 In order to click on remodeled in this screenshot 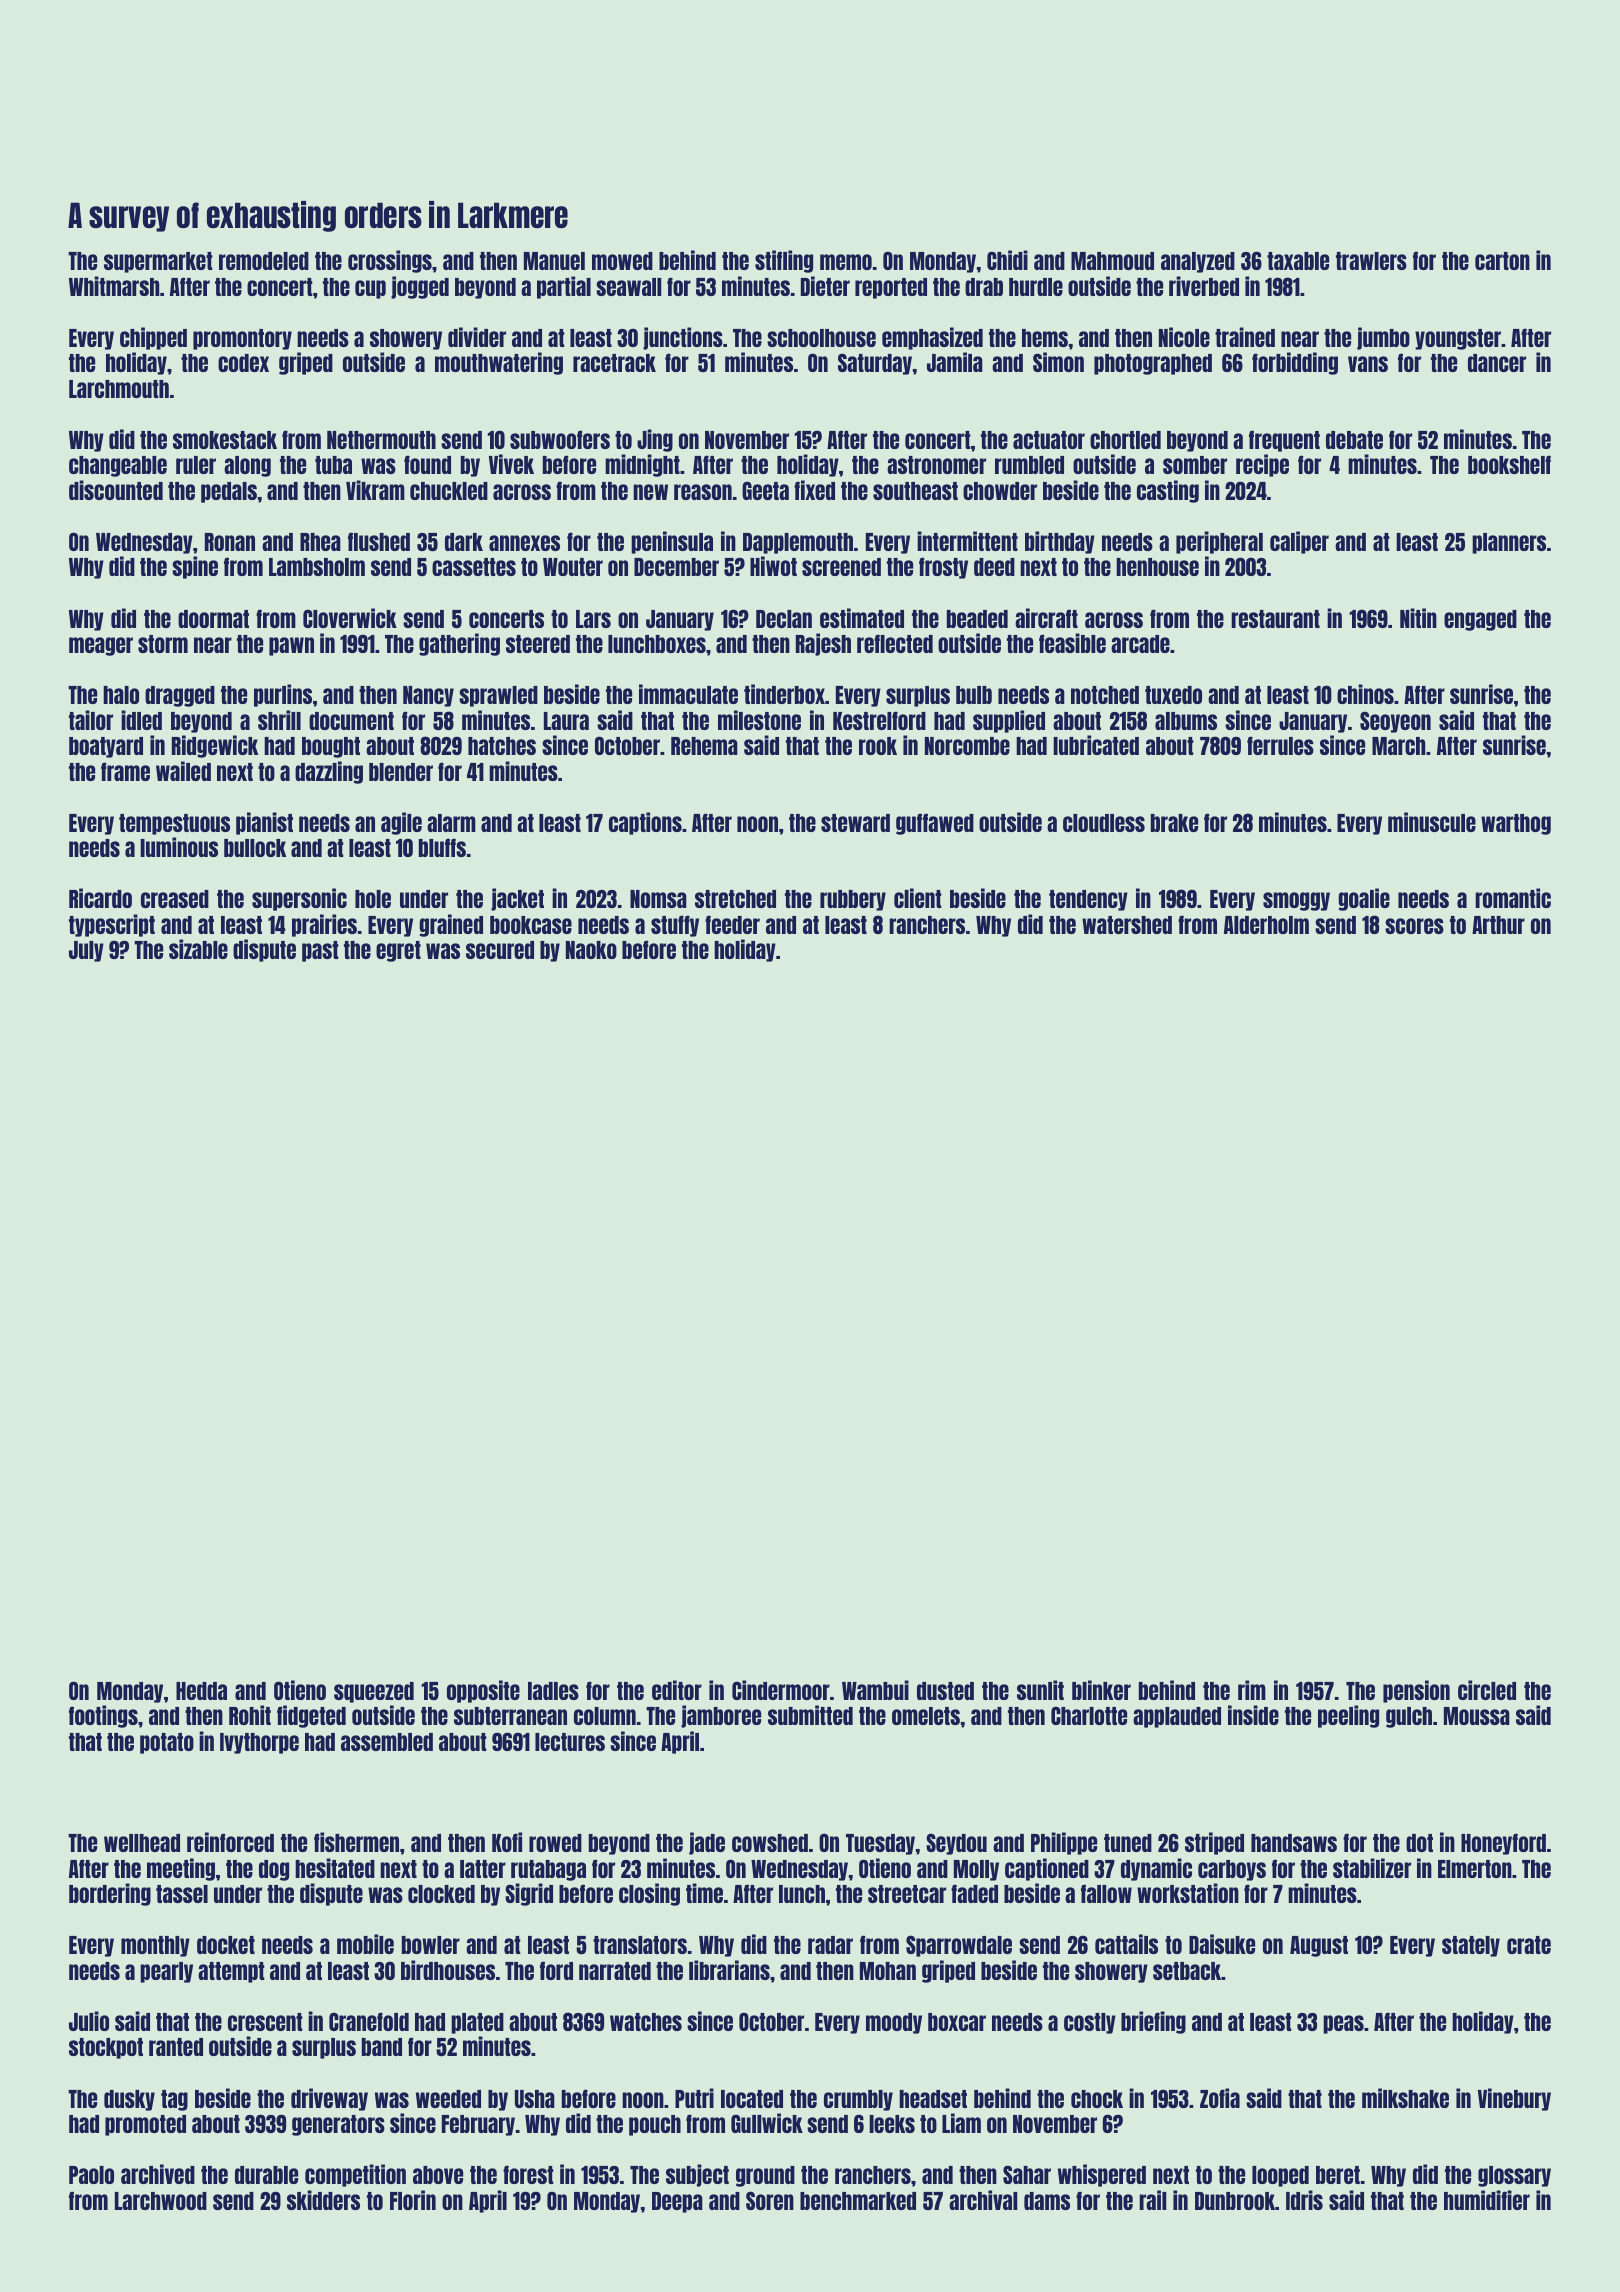, I will do `click(264, 261)`.
